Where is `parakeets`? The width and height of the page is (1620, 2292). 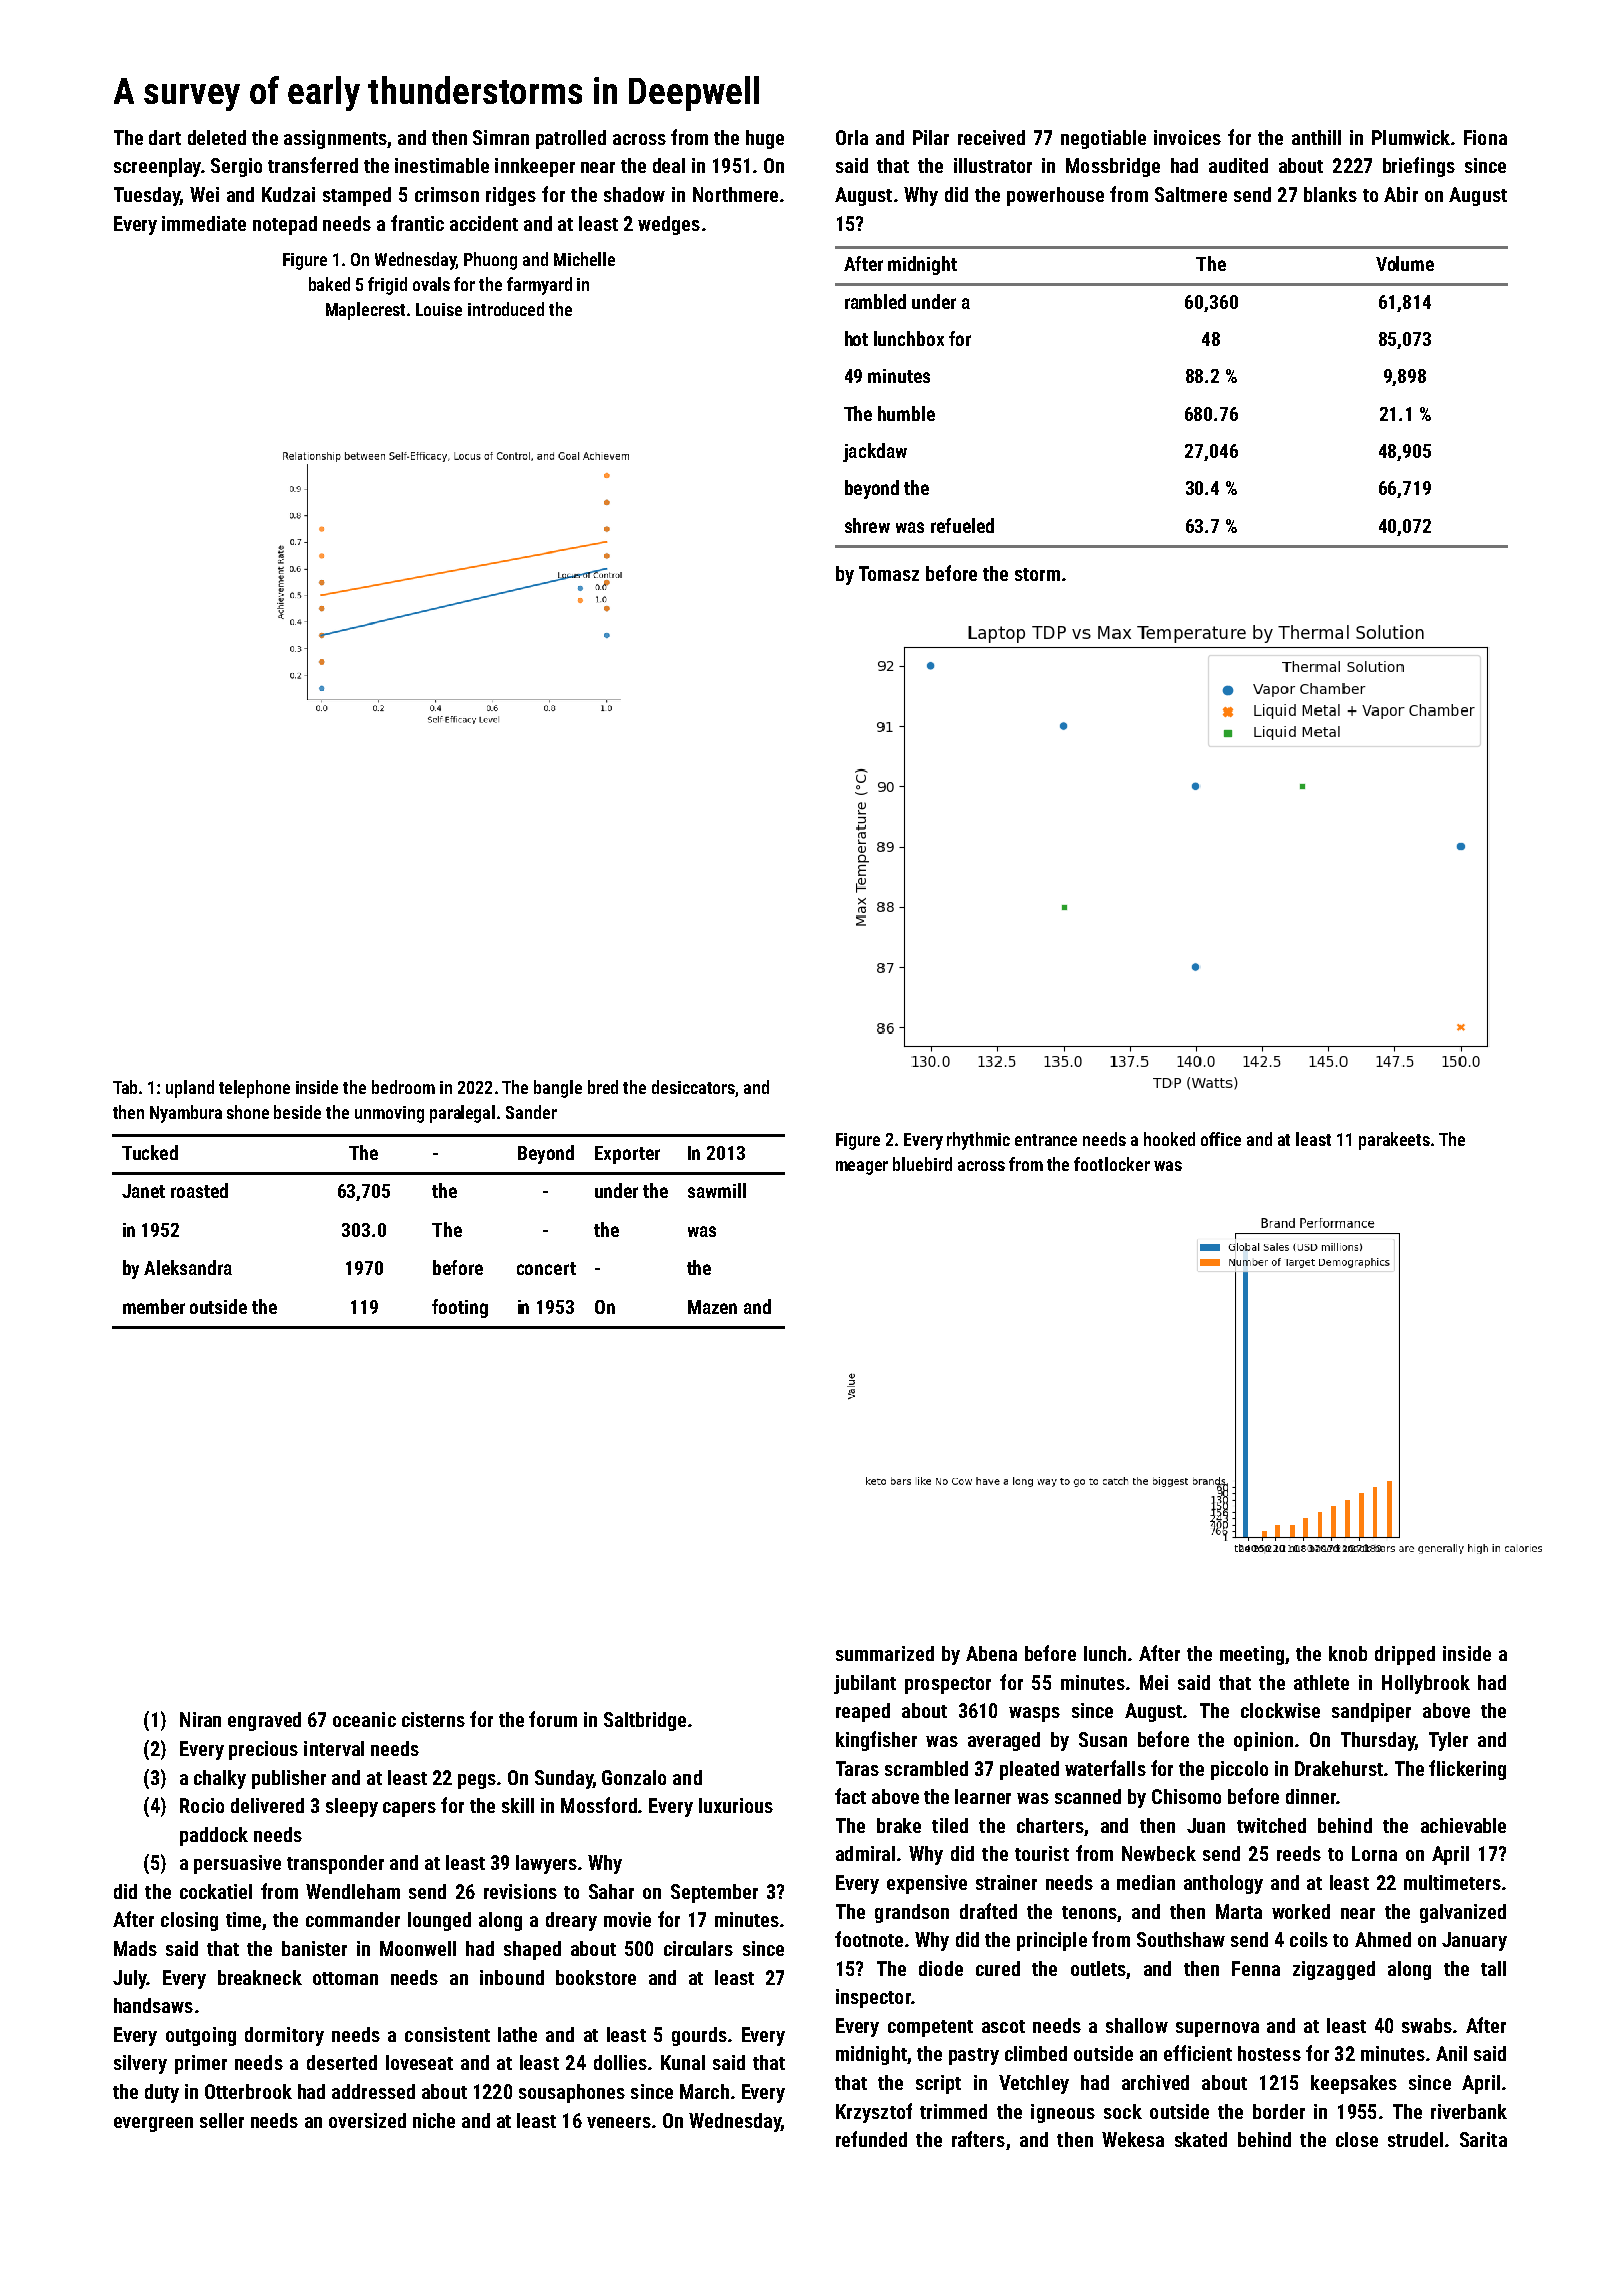 parakeets is located at coordinates (1394, 1141).
